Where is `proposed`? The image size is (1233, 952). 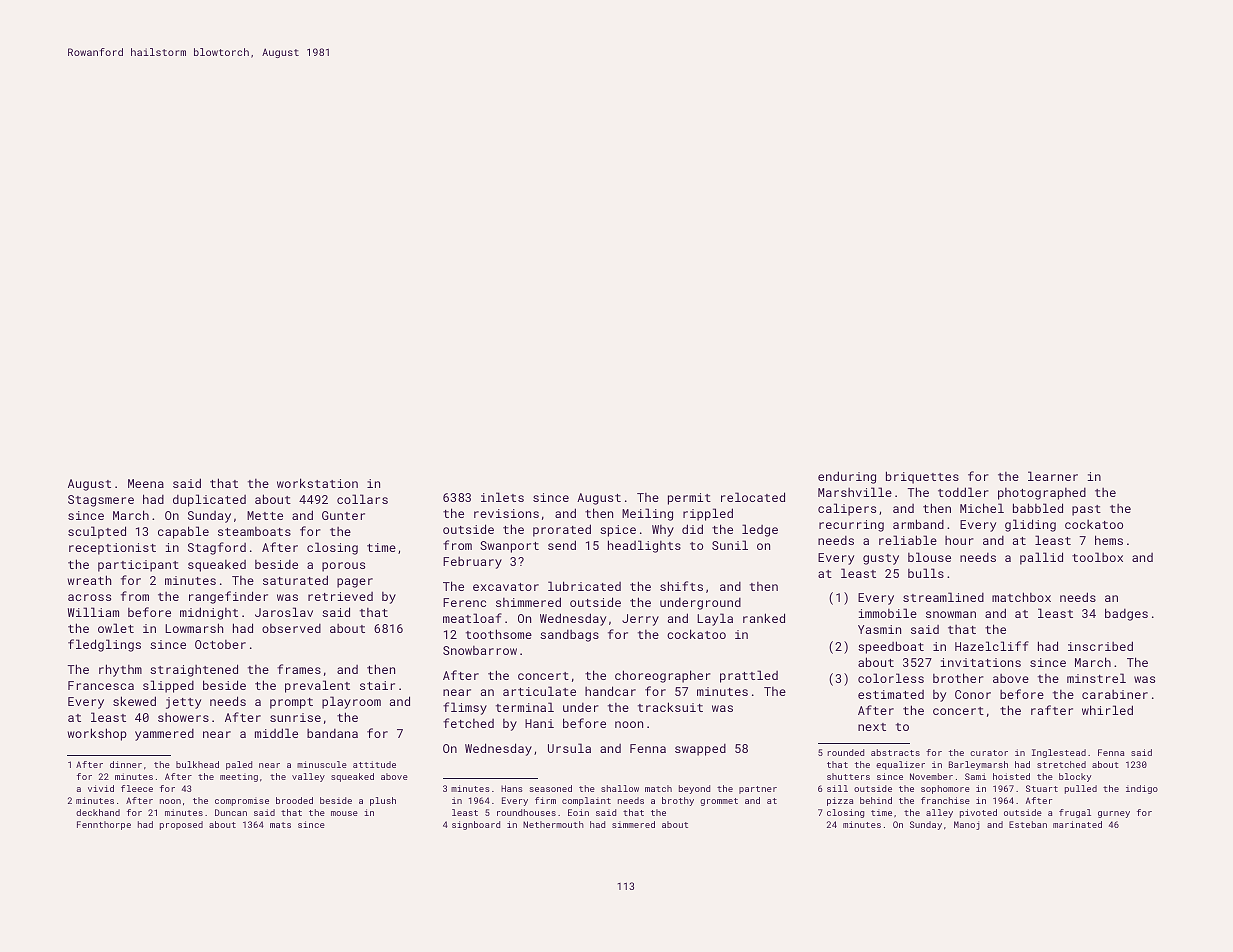
proposed is located at coordinates (181, 825).
